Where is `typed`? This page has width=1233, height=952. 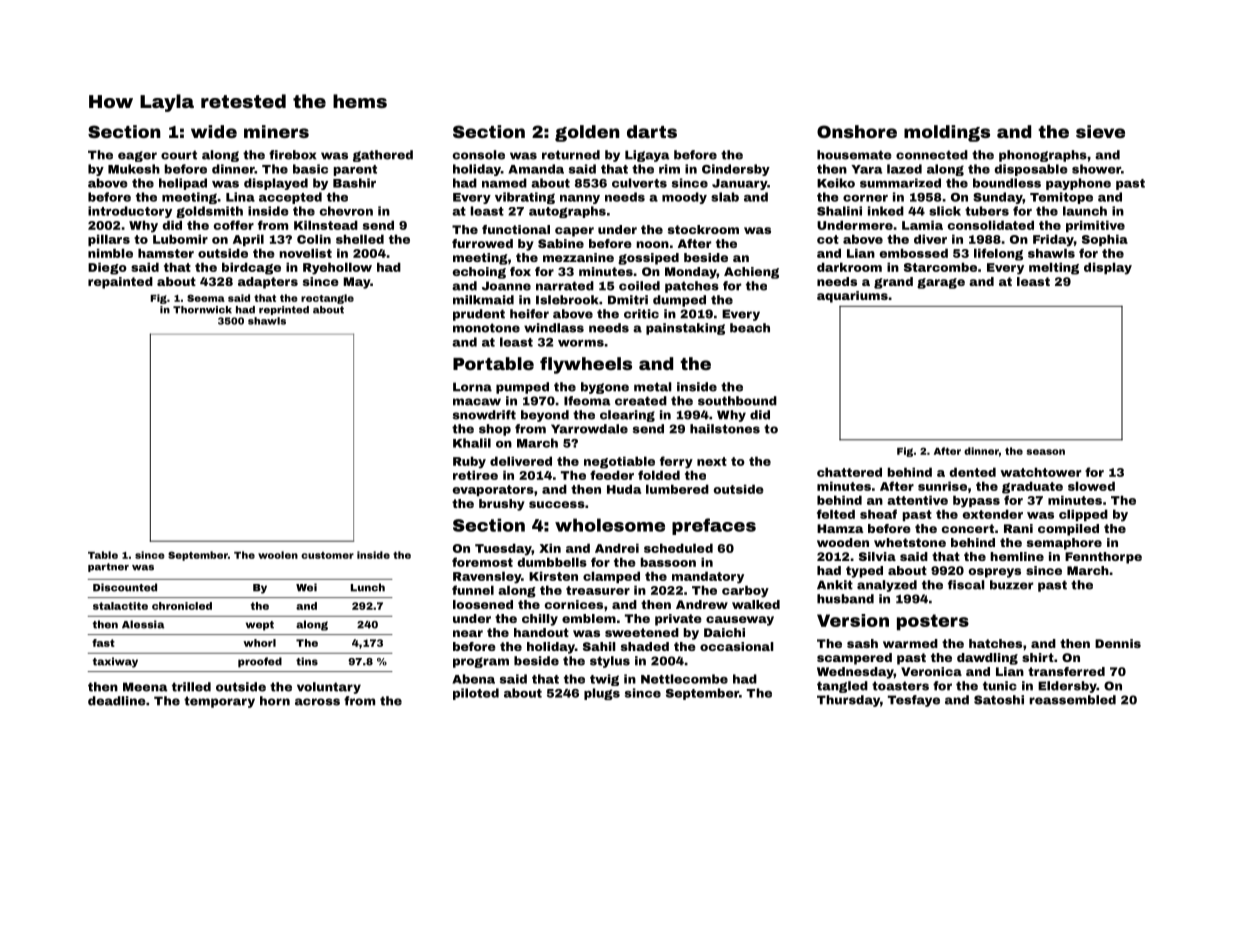
typed is located at coordinates (864, 572).
